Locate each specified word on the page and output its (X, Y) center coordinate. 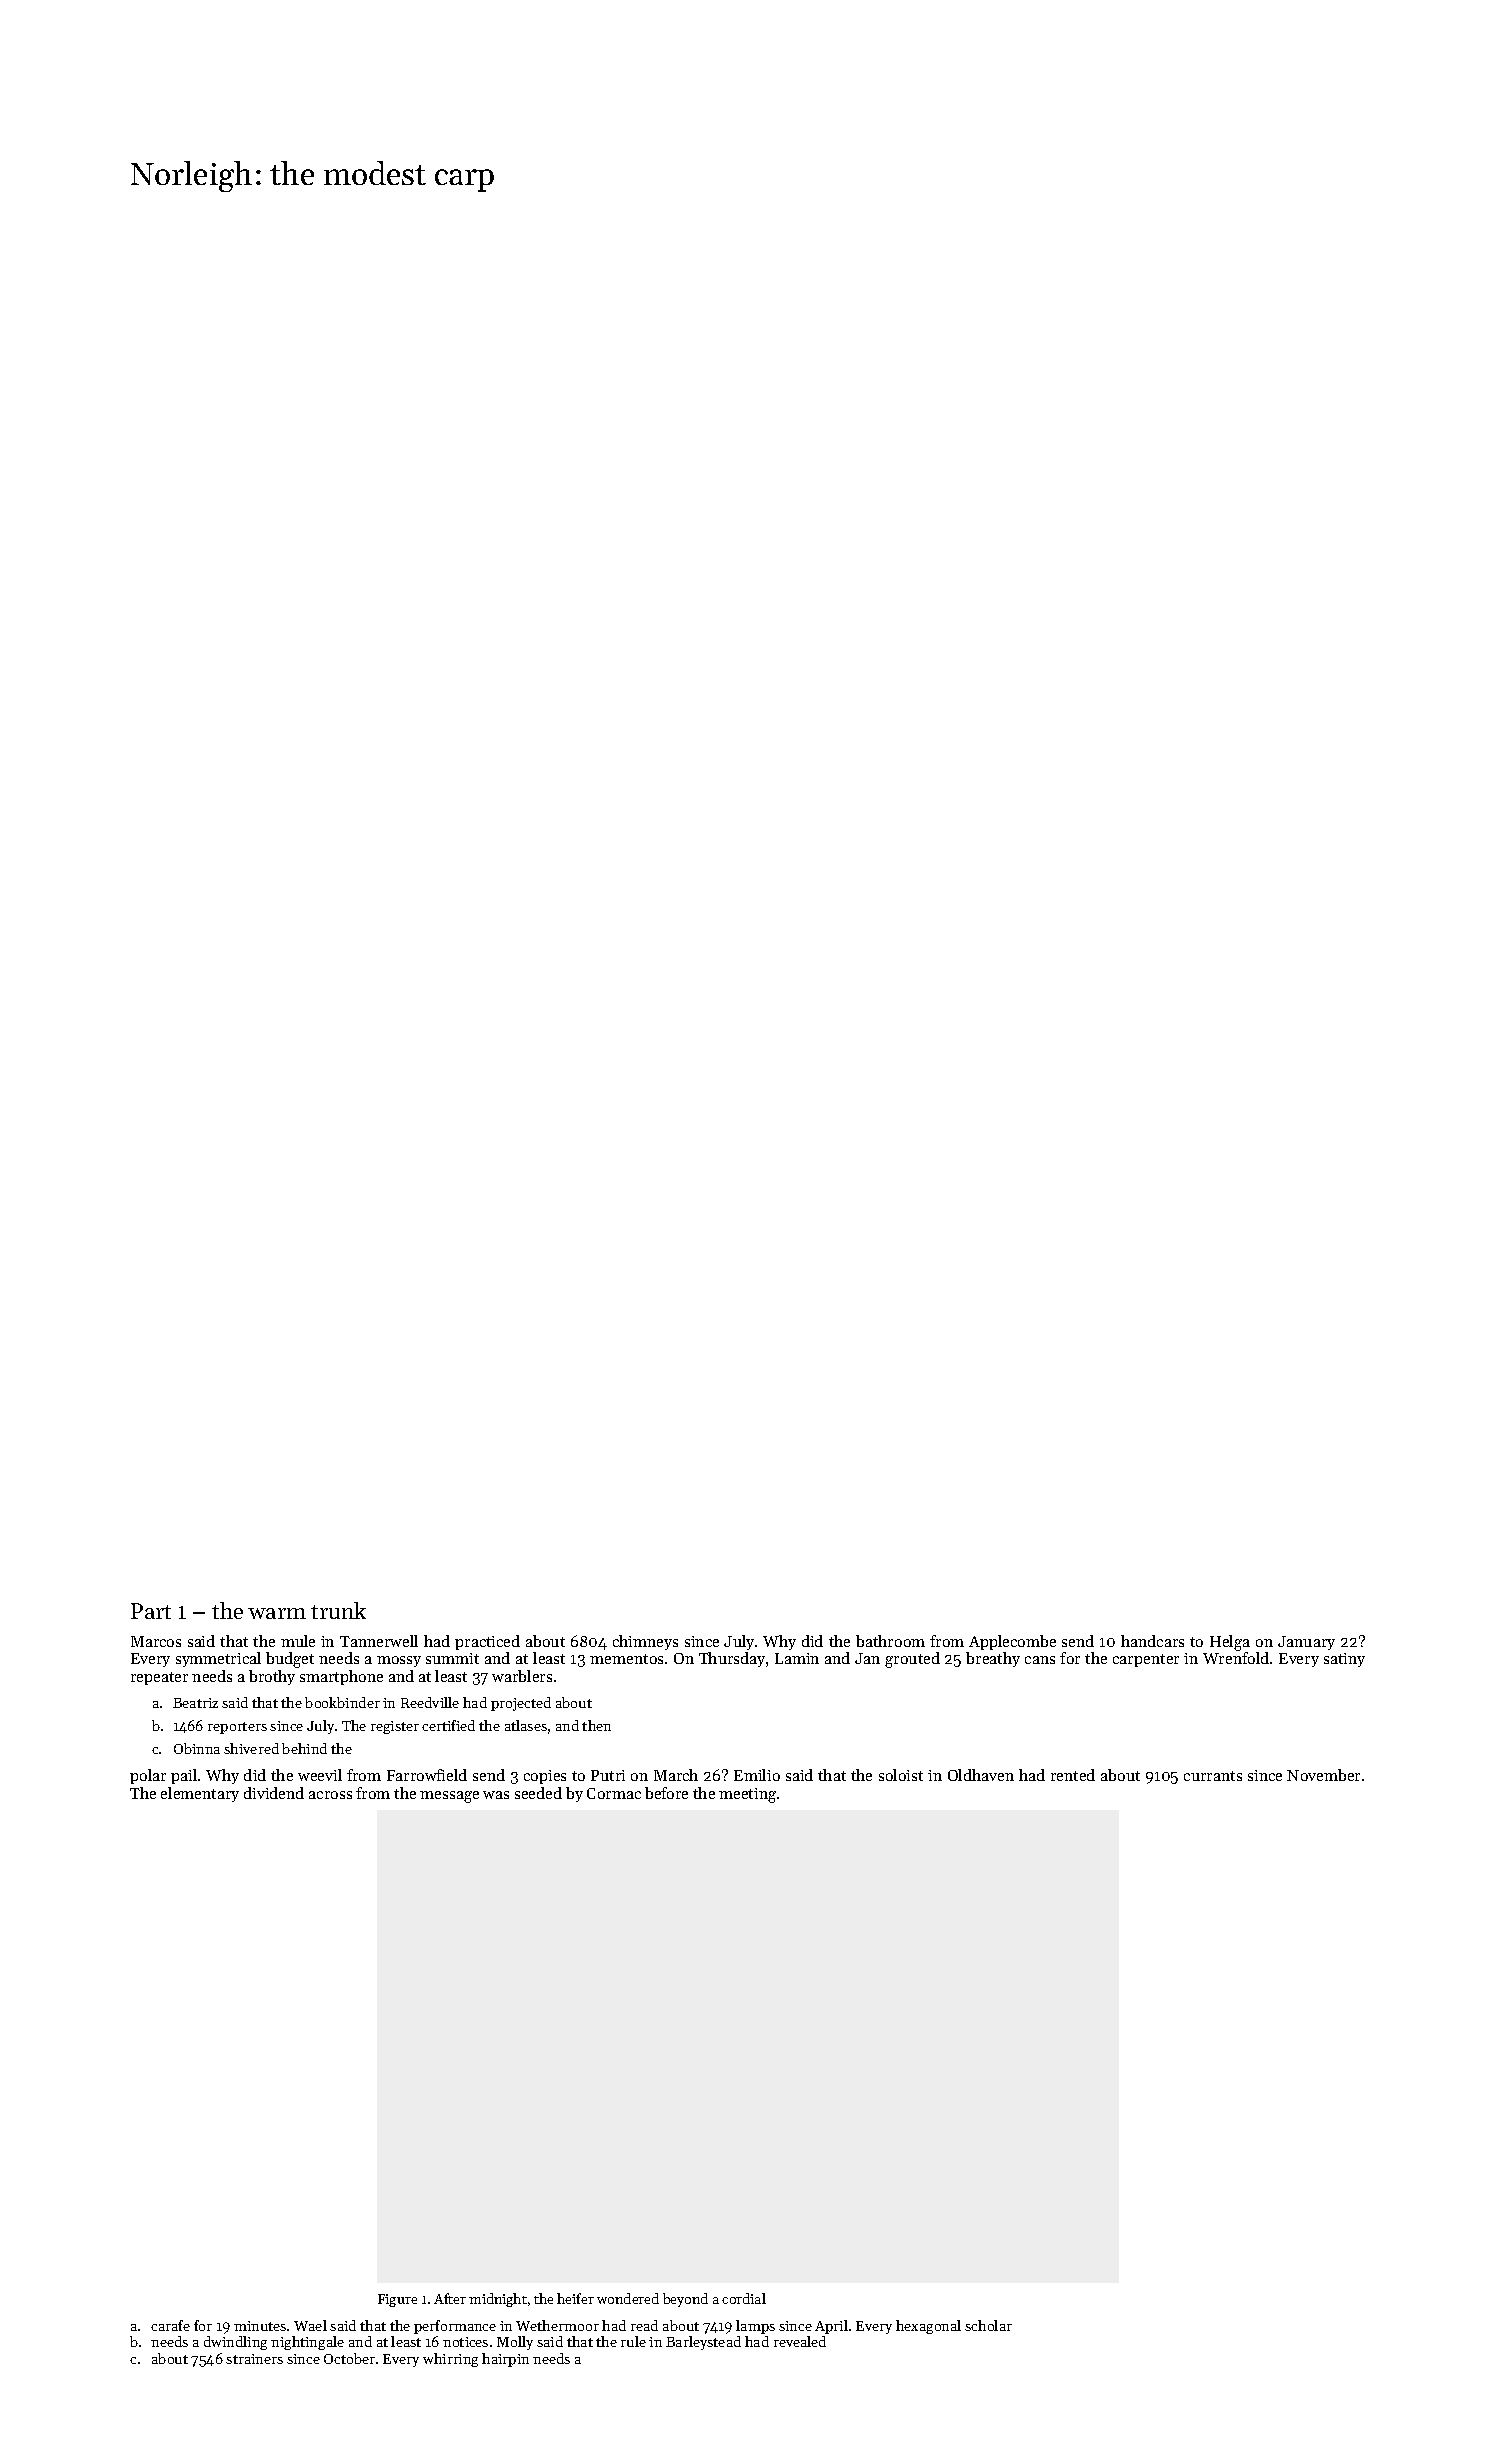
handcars (1152, 1641)
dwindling (235, 2343)
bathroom (890, 1641)
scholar (988, 2325)
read (644, 2325)
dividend (274, 1793)
